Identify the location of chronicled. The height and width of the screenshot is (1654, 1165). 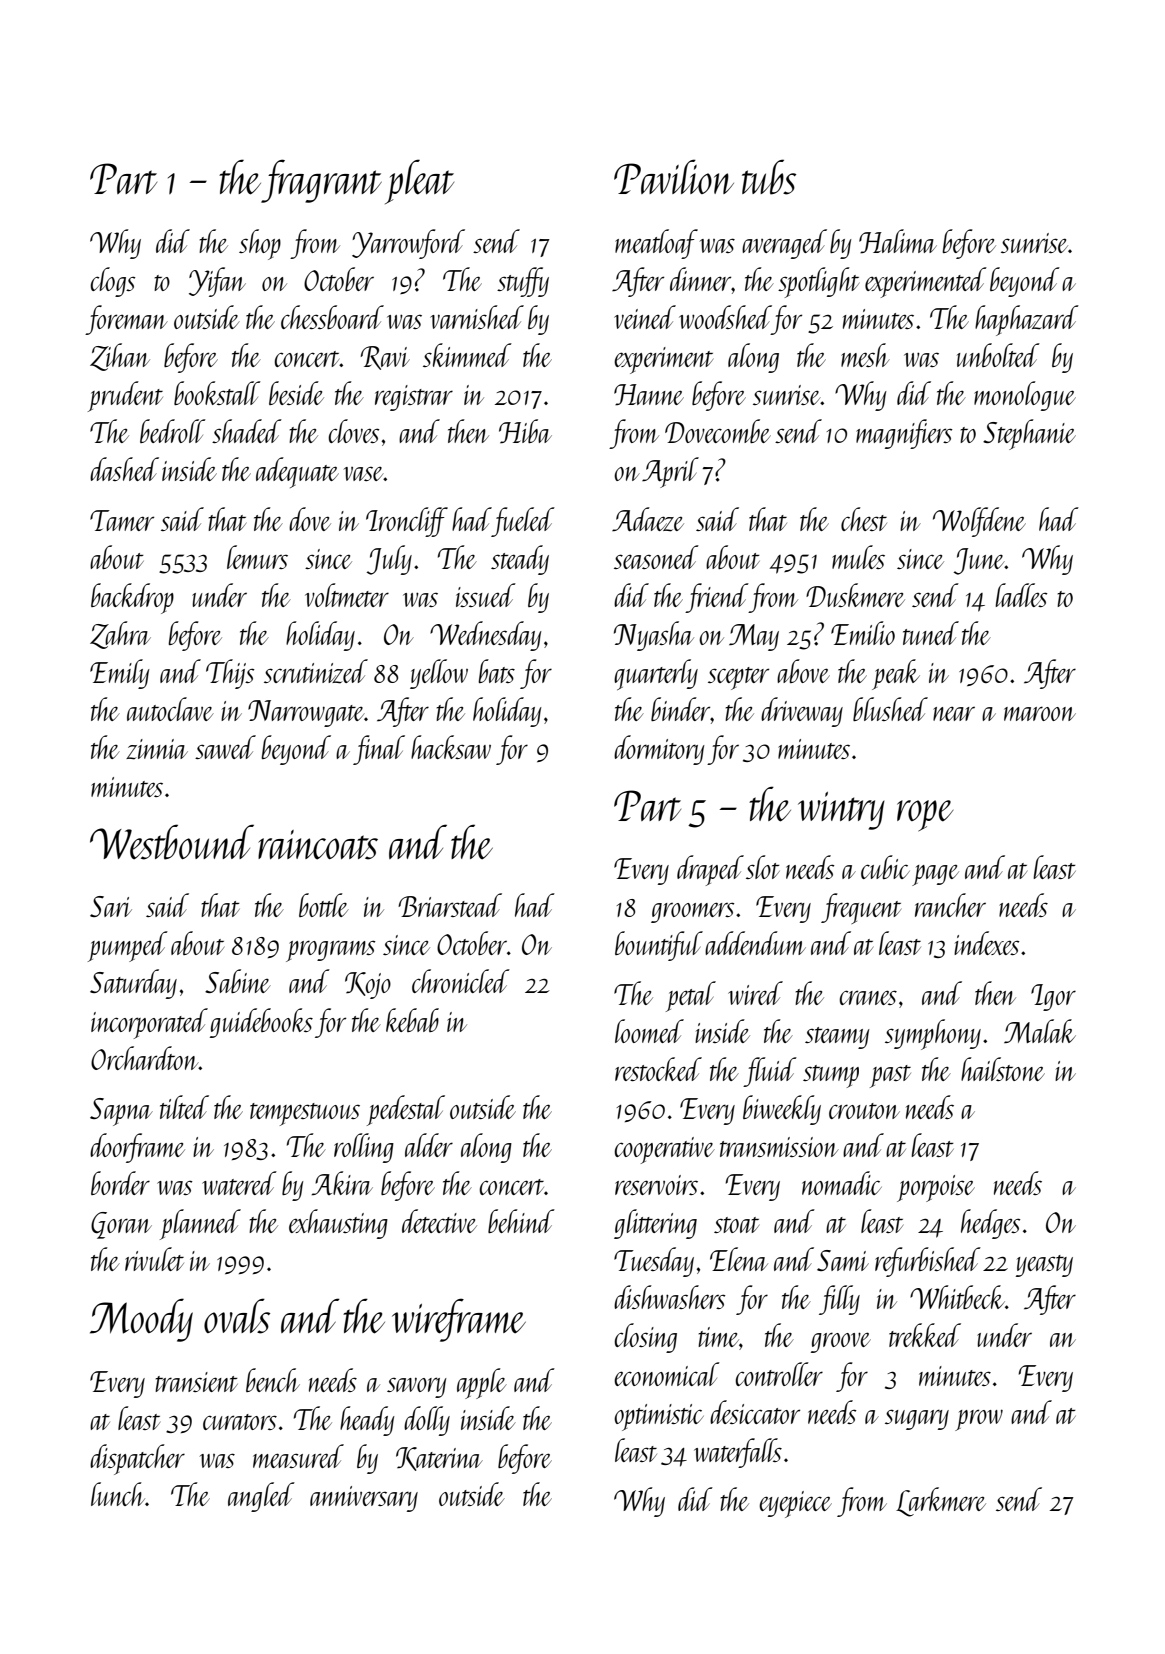
(461, 981).
